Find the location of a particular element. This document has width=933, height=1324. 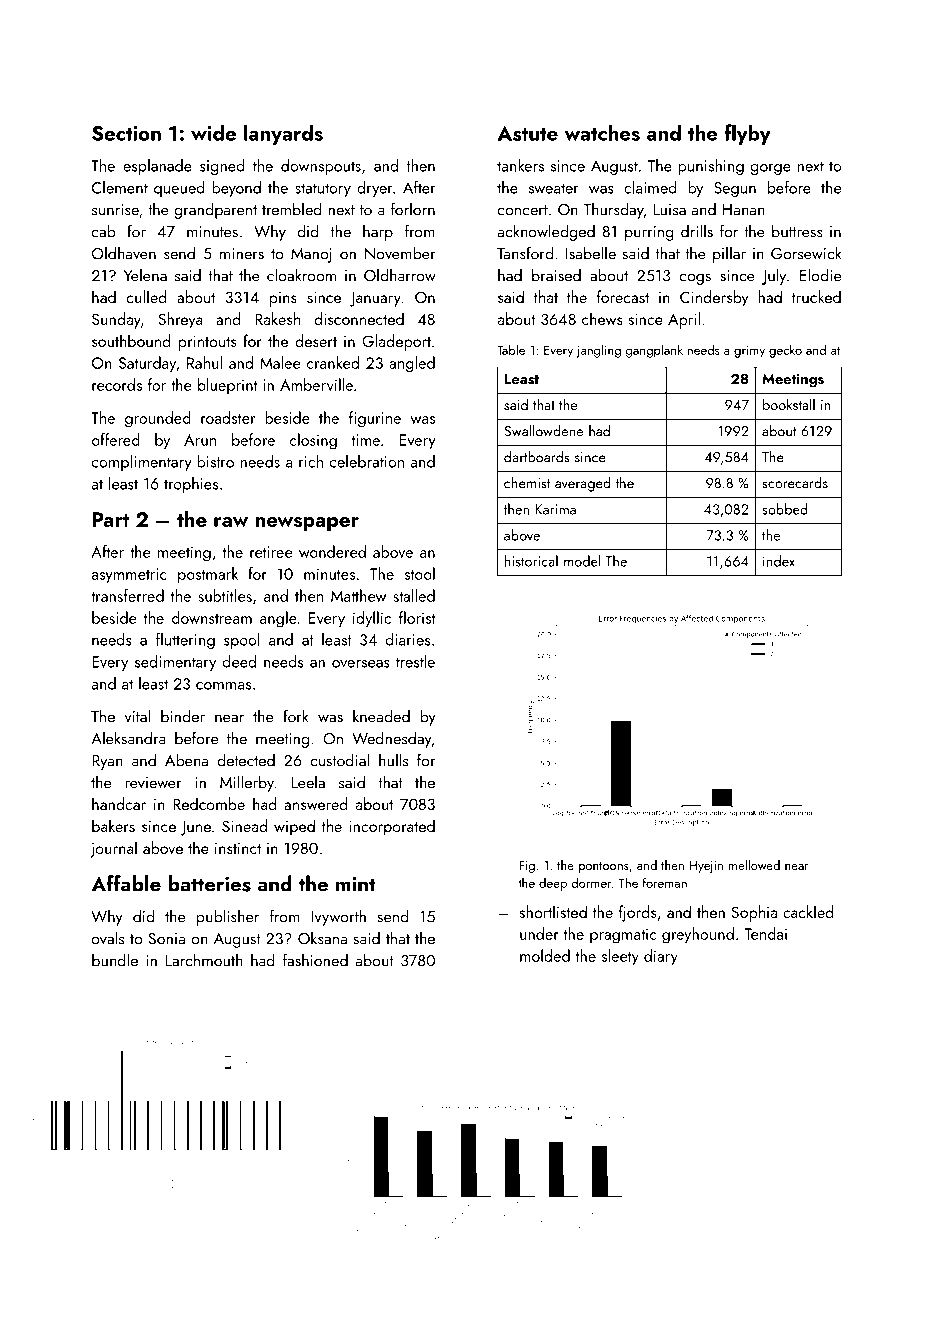

fashioned is located at coordinates (315, 960).
